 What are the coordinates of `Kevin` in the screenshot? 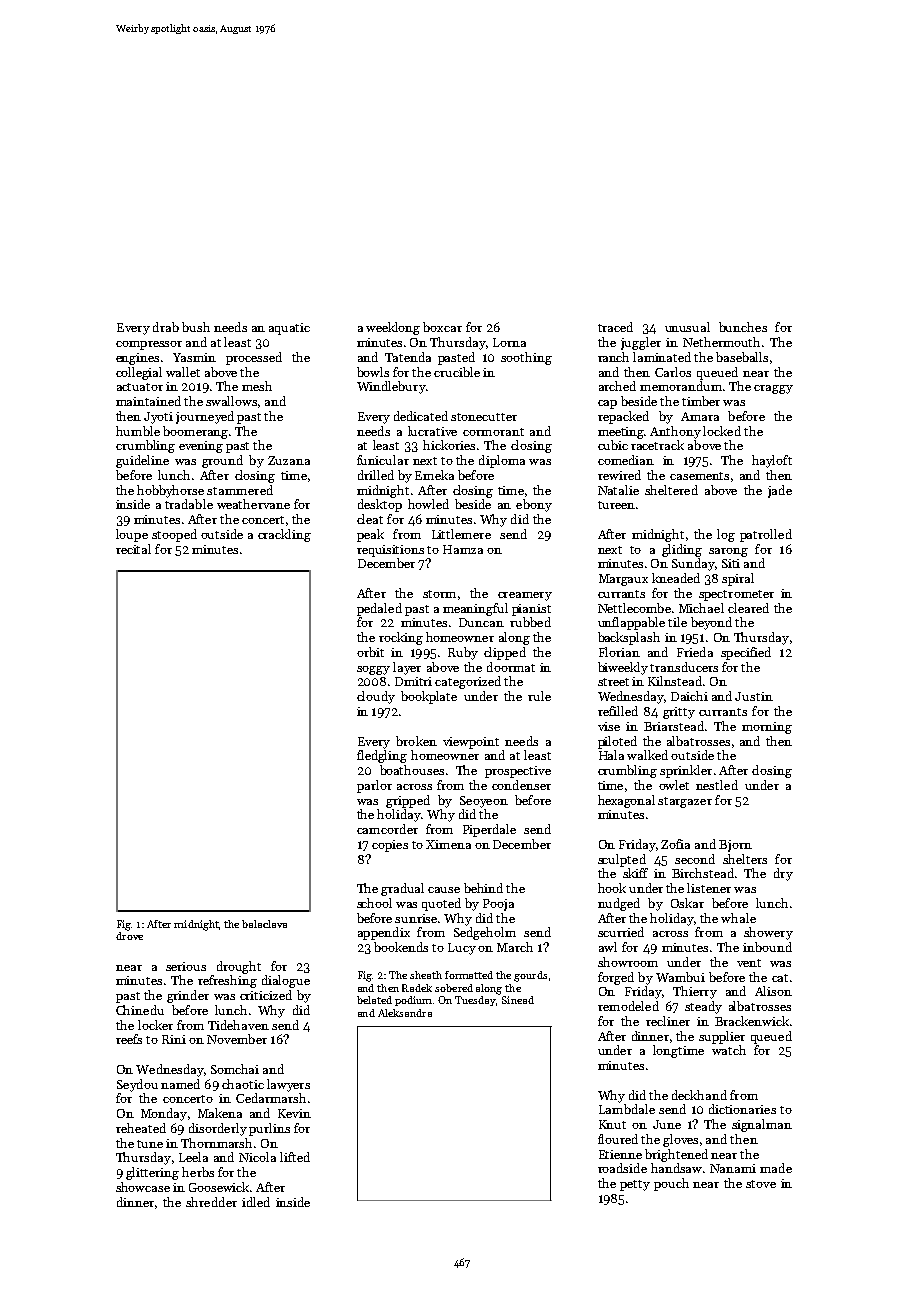 It's located at (294, 1113).
